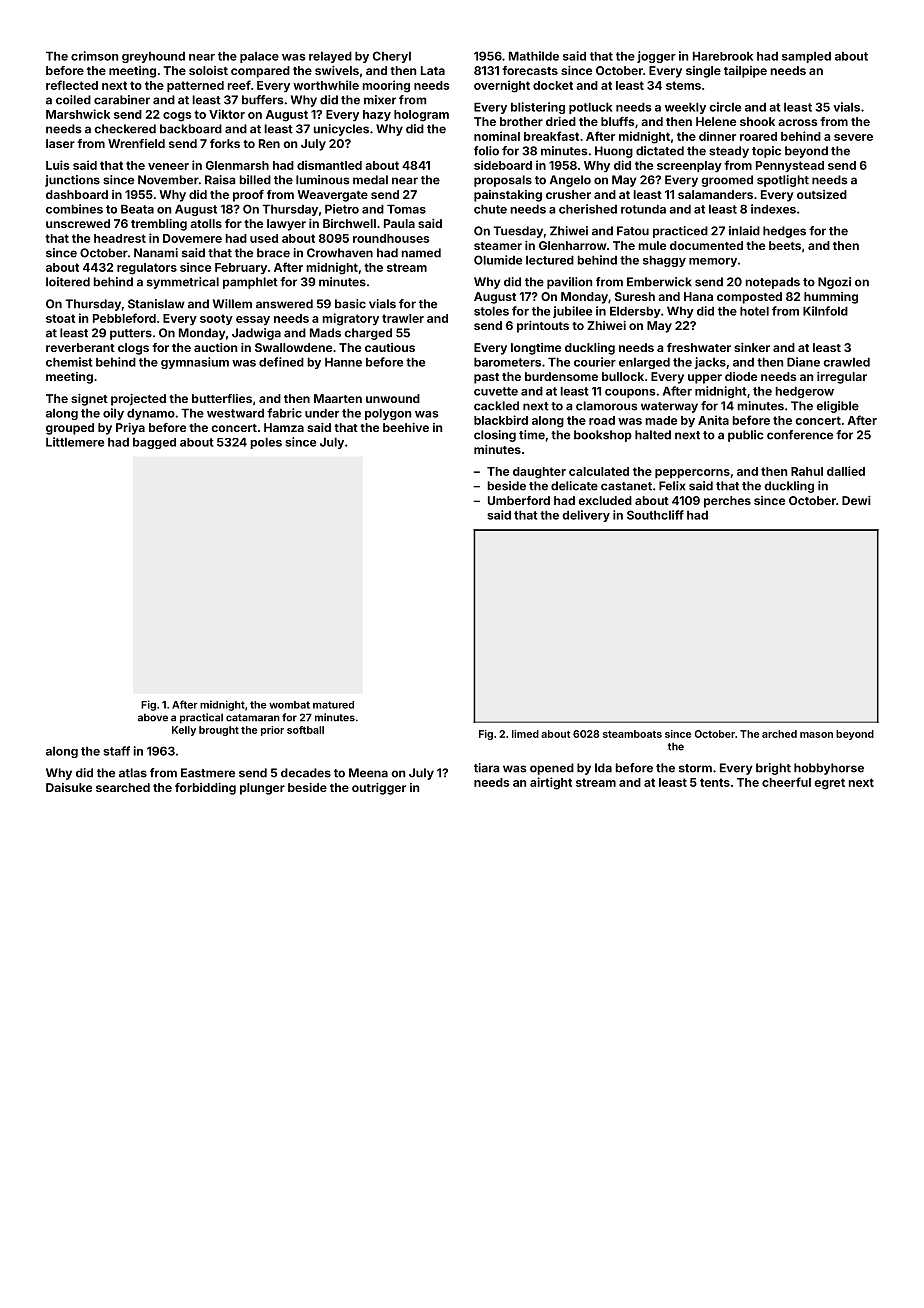 The height and width of the screenshot is (1308, 924). Describe the element at coordinates (491, 311) in the screenshot. I see `stoles` at that location.
